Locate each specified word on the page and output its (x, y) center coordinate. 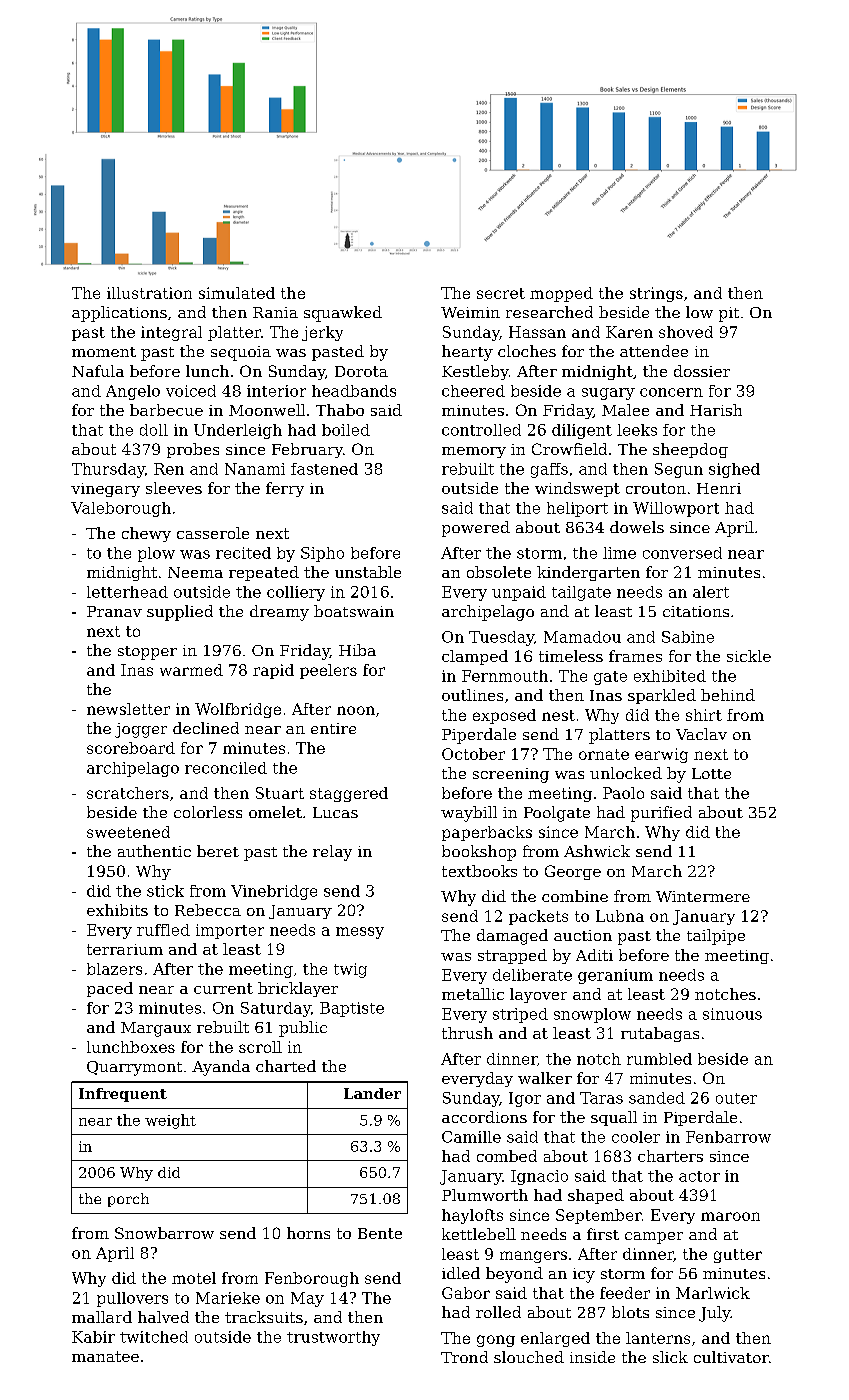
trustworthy (333, 1338)
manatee (105, 1356)
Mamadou (582, 637)
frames (635, 656)
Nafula (98, 371)
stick (165, 891)
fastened (324, 469)
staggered (349, 794)
